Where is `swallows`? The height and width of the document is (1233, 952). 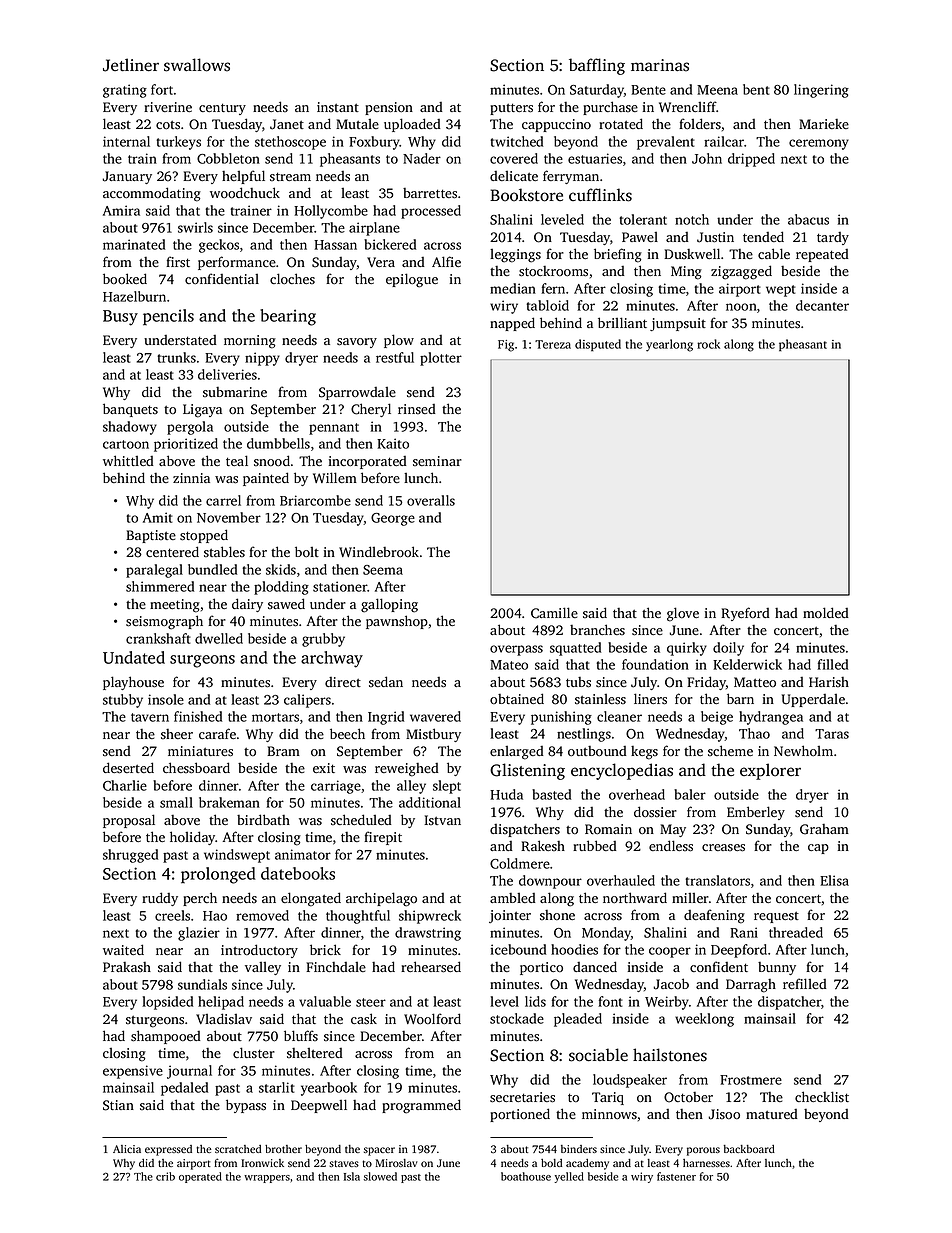 swallows is located at coordinates (197, 65).
